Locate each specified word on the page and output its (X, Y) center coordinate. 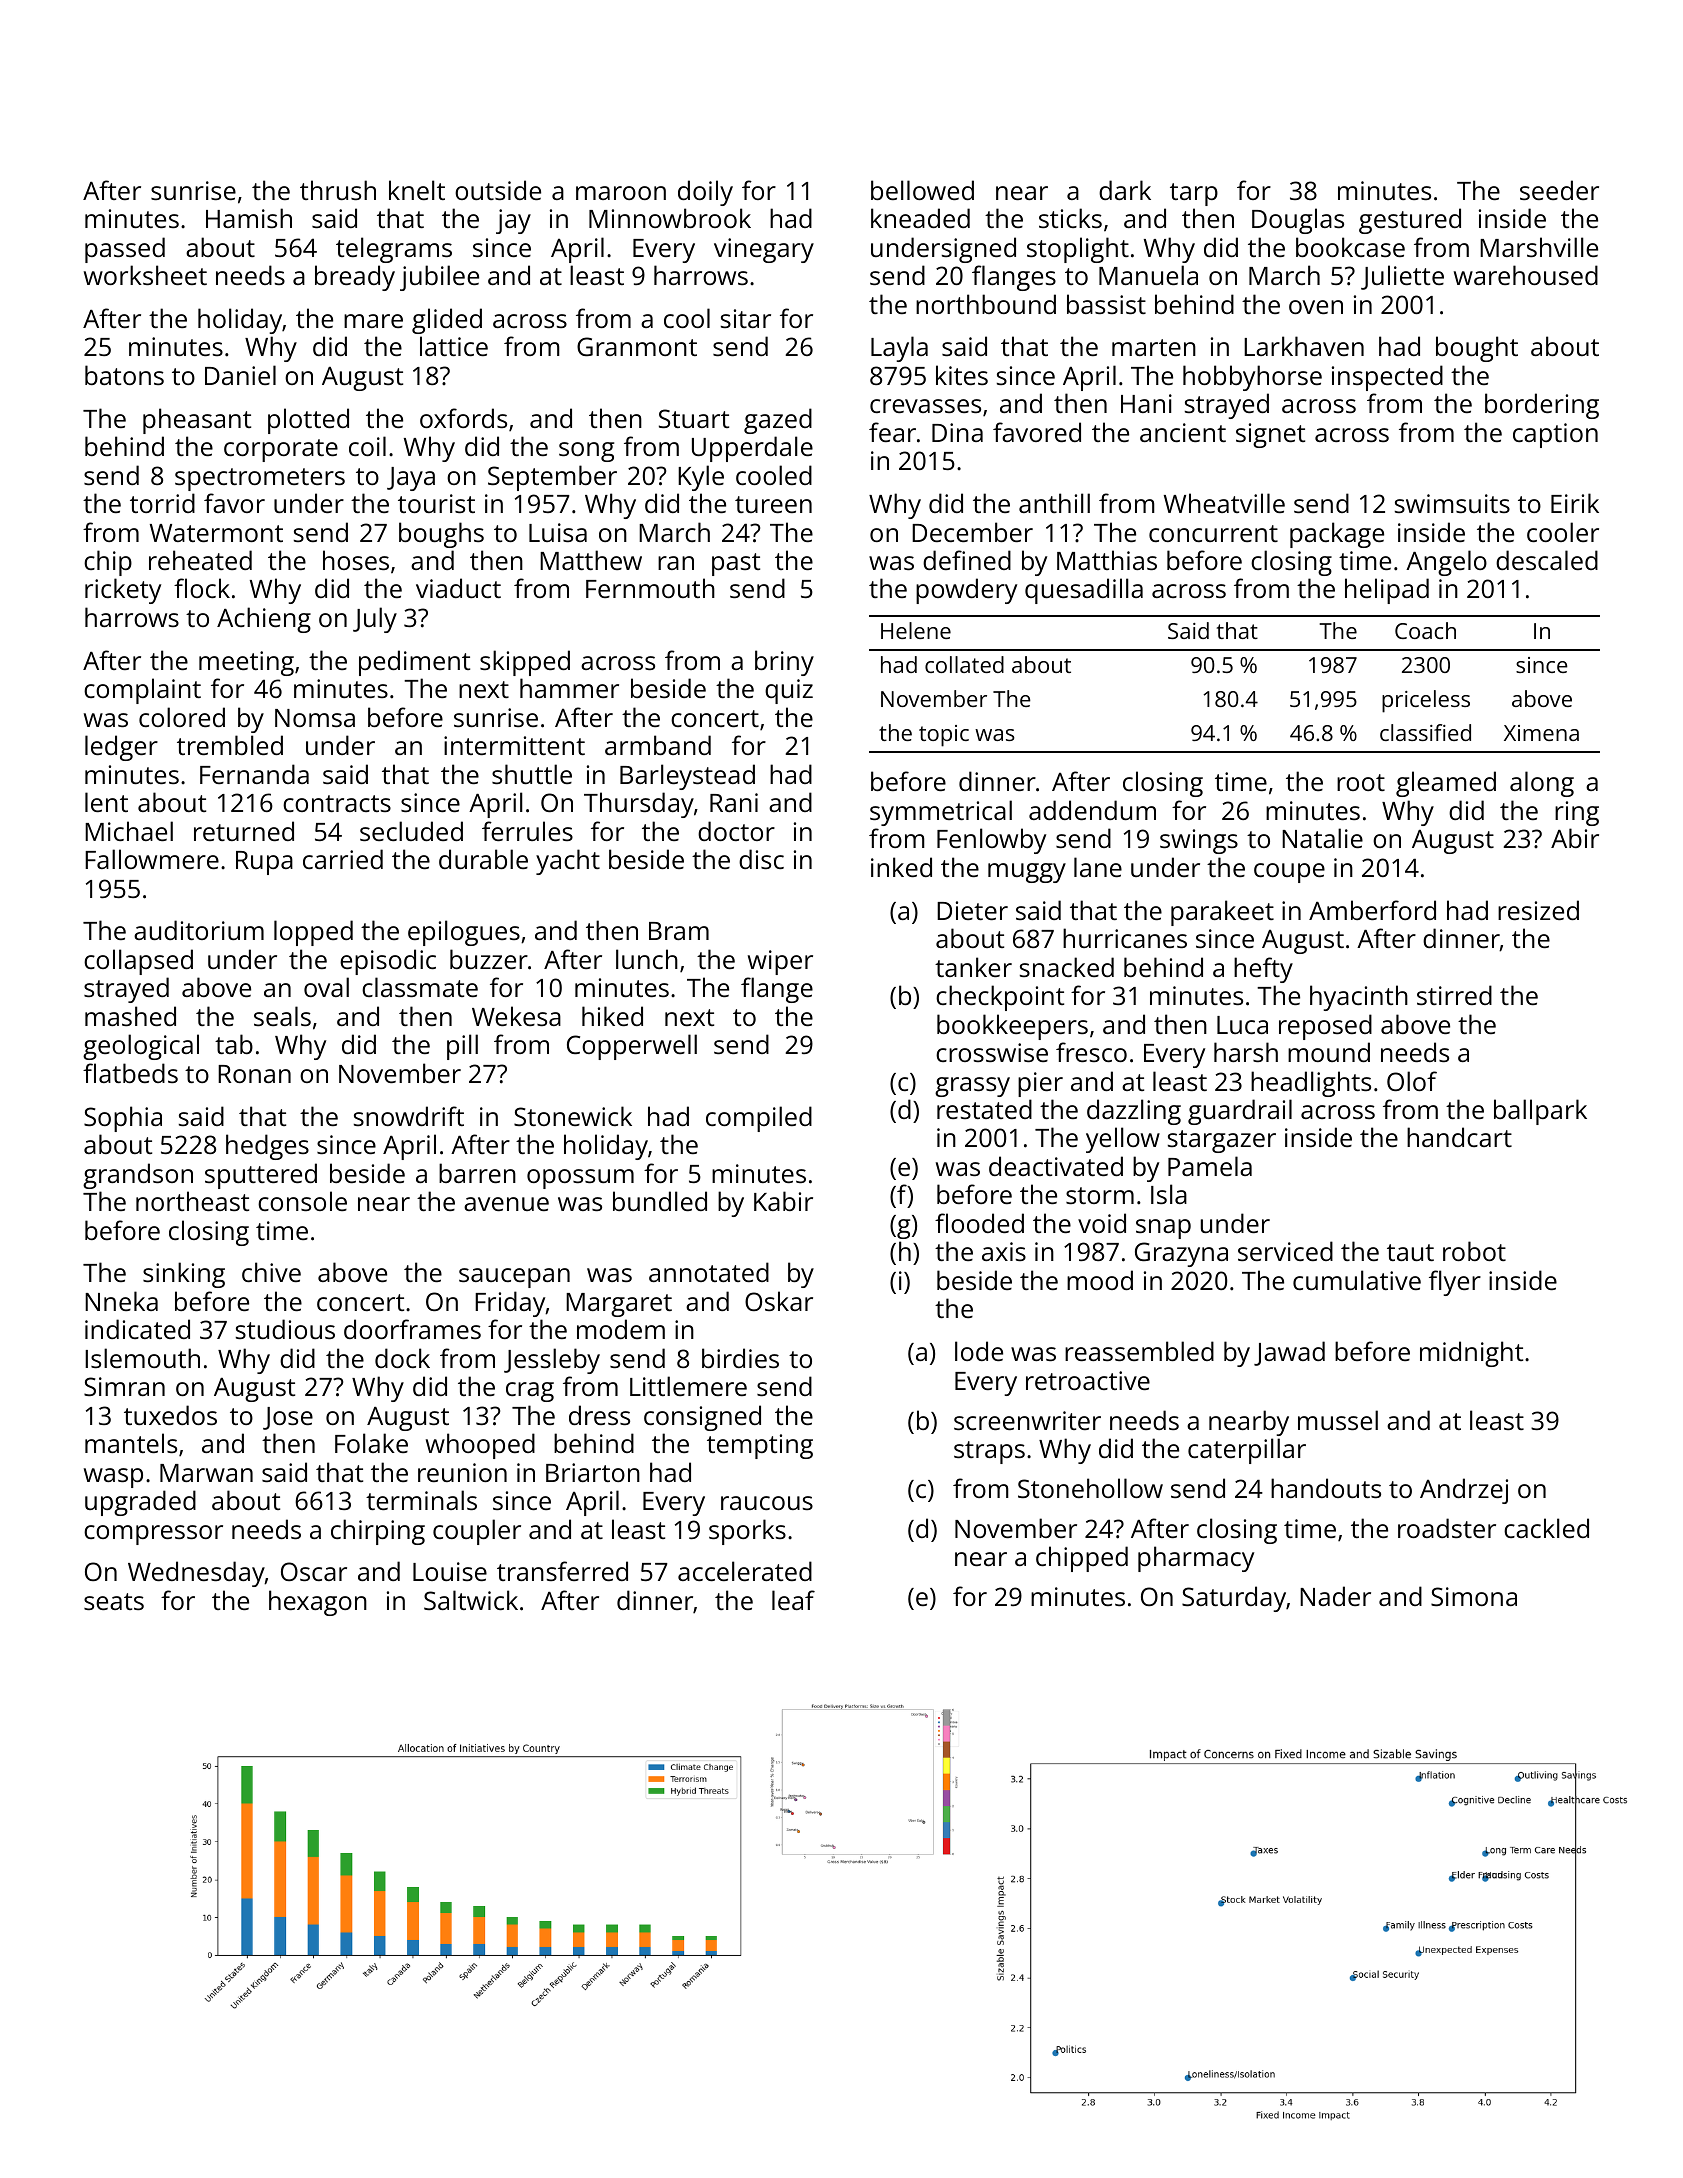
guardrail (1240, 1112)
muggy (1027, 873)
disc (761, 859)
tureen (773, 504)
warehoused (1526, 275)
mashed (130, 1016)
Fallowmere (152, 859)
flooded (979, 1223)
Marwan (206, 1473)
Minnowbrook (670, 218)
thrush (338, 190)
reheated (200, 560)
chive (271, 1272)
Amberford (1372, 910)
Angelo (1446, 563)
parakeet (1222, 913)
